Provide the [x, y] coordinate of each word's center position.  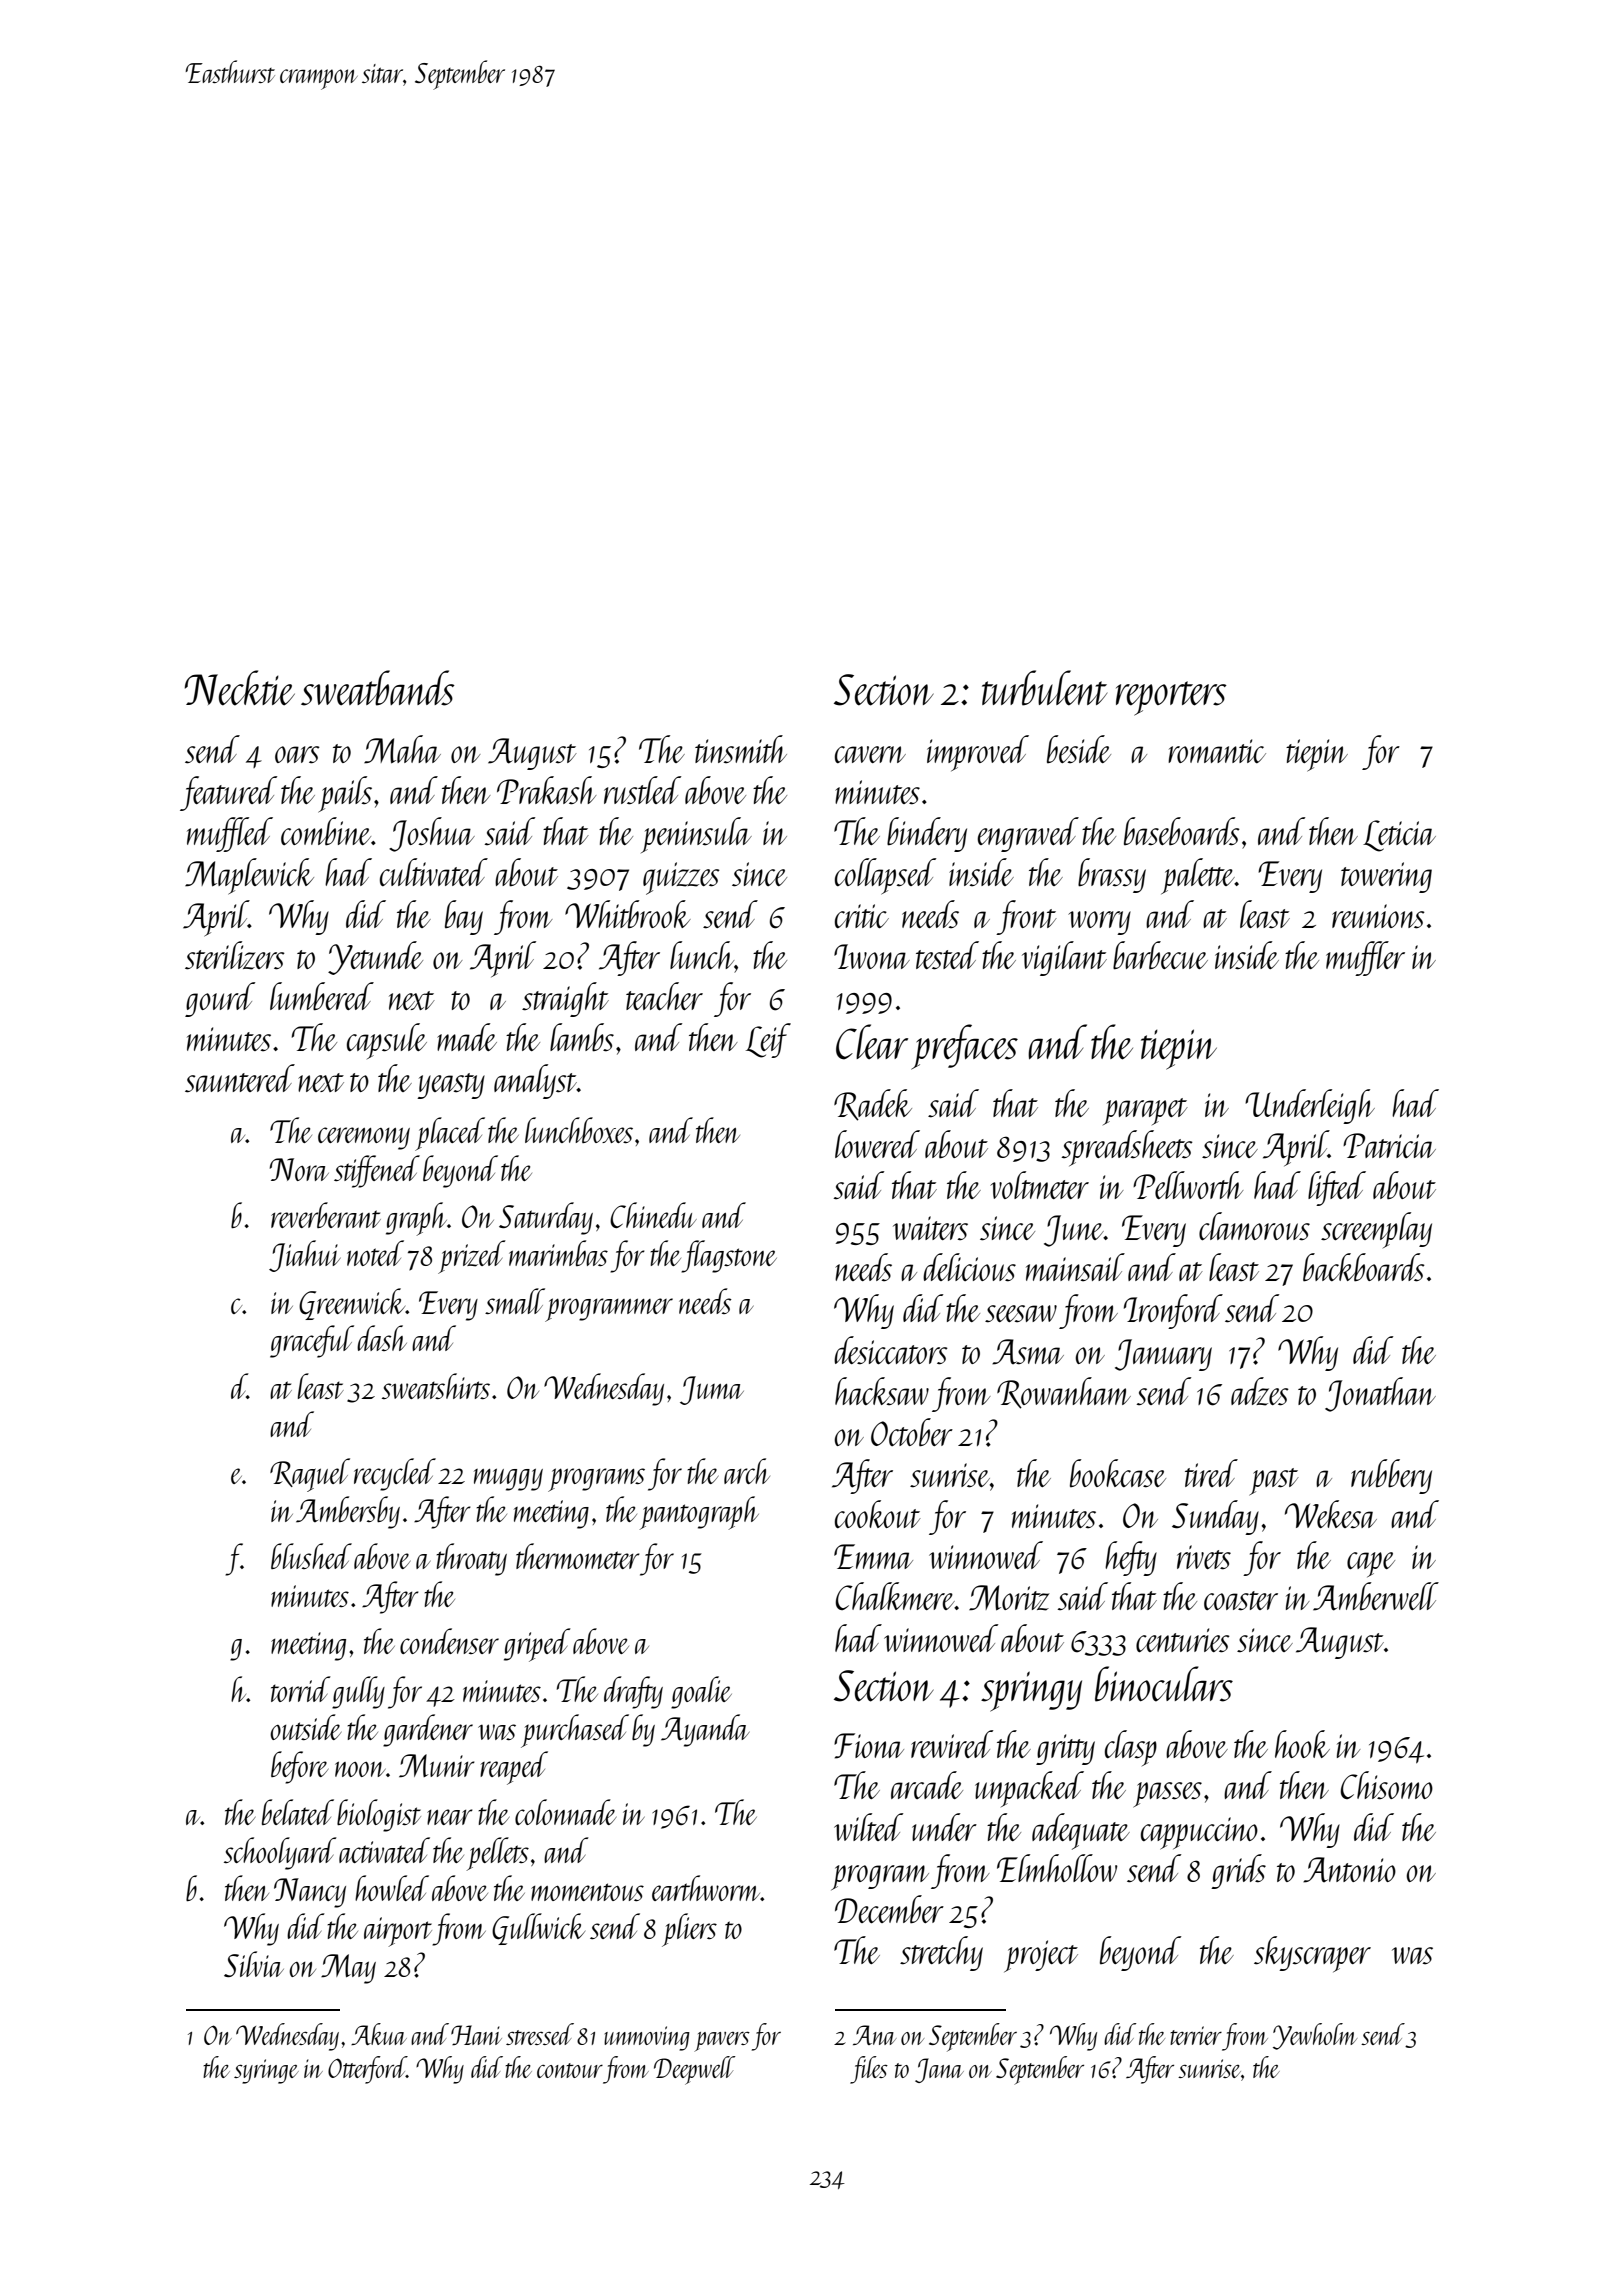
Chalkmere [895, 1596]
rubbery [1391, 1476]
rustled [642, 790]
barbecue [1160, 955]
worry [1099, 923]
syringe [266, 2071]
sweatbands [378, 688]
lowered [877, 1144]
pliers [689, 1930]
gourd [220, 999]
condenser [449, 1641]
